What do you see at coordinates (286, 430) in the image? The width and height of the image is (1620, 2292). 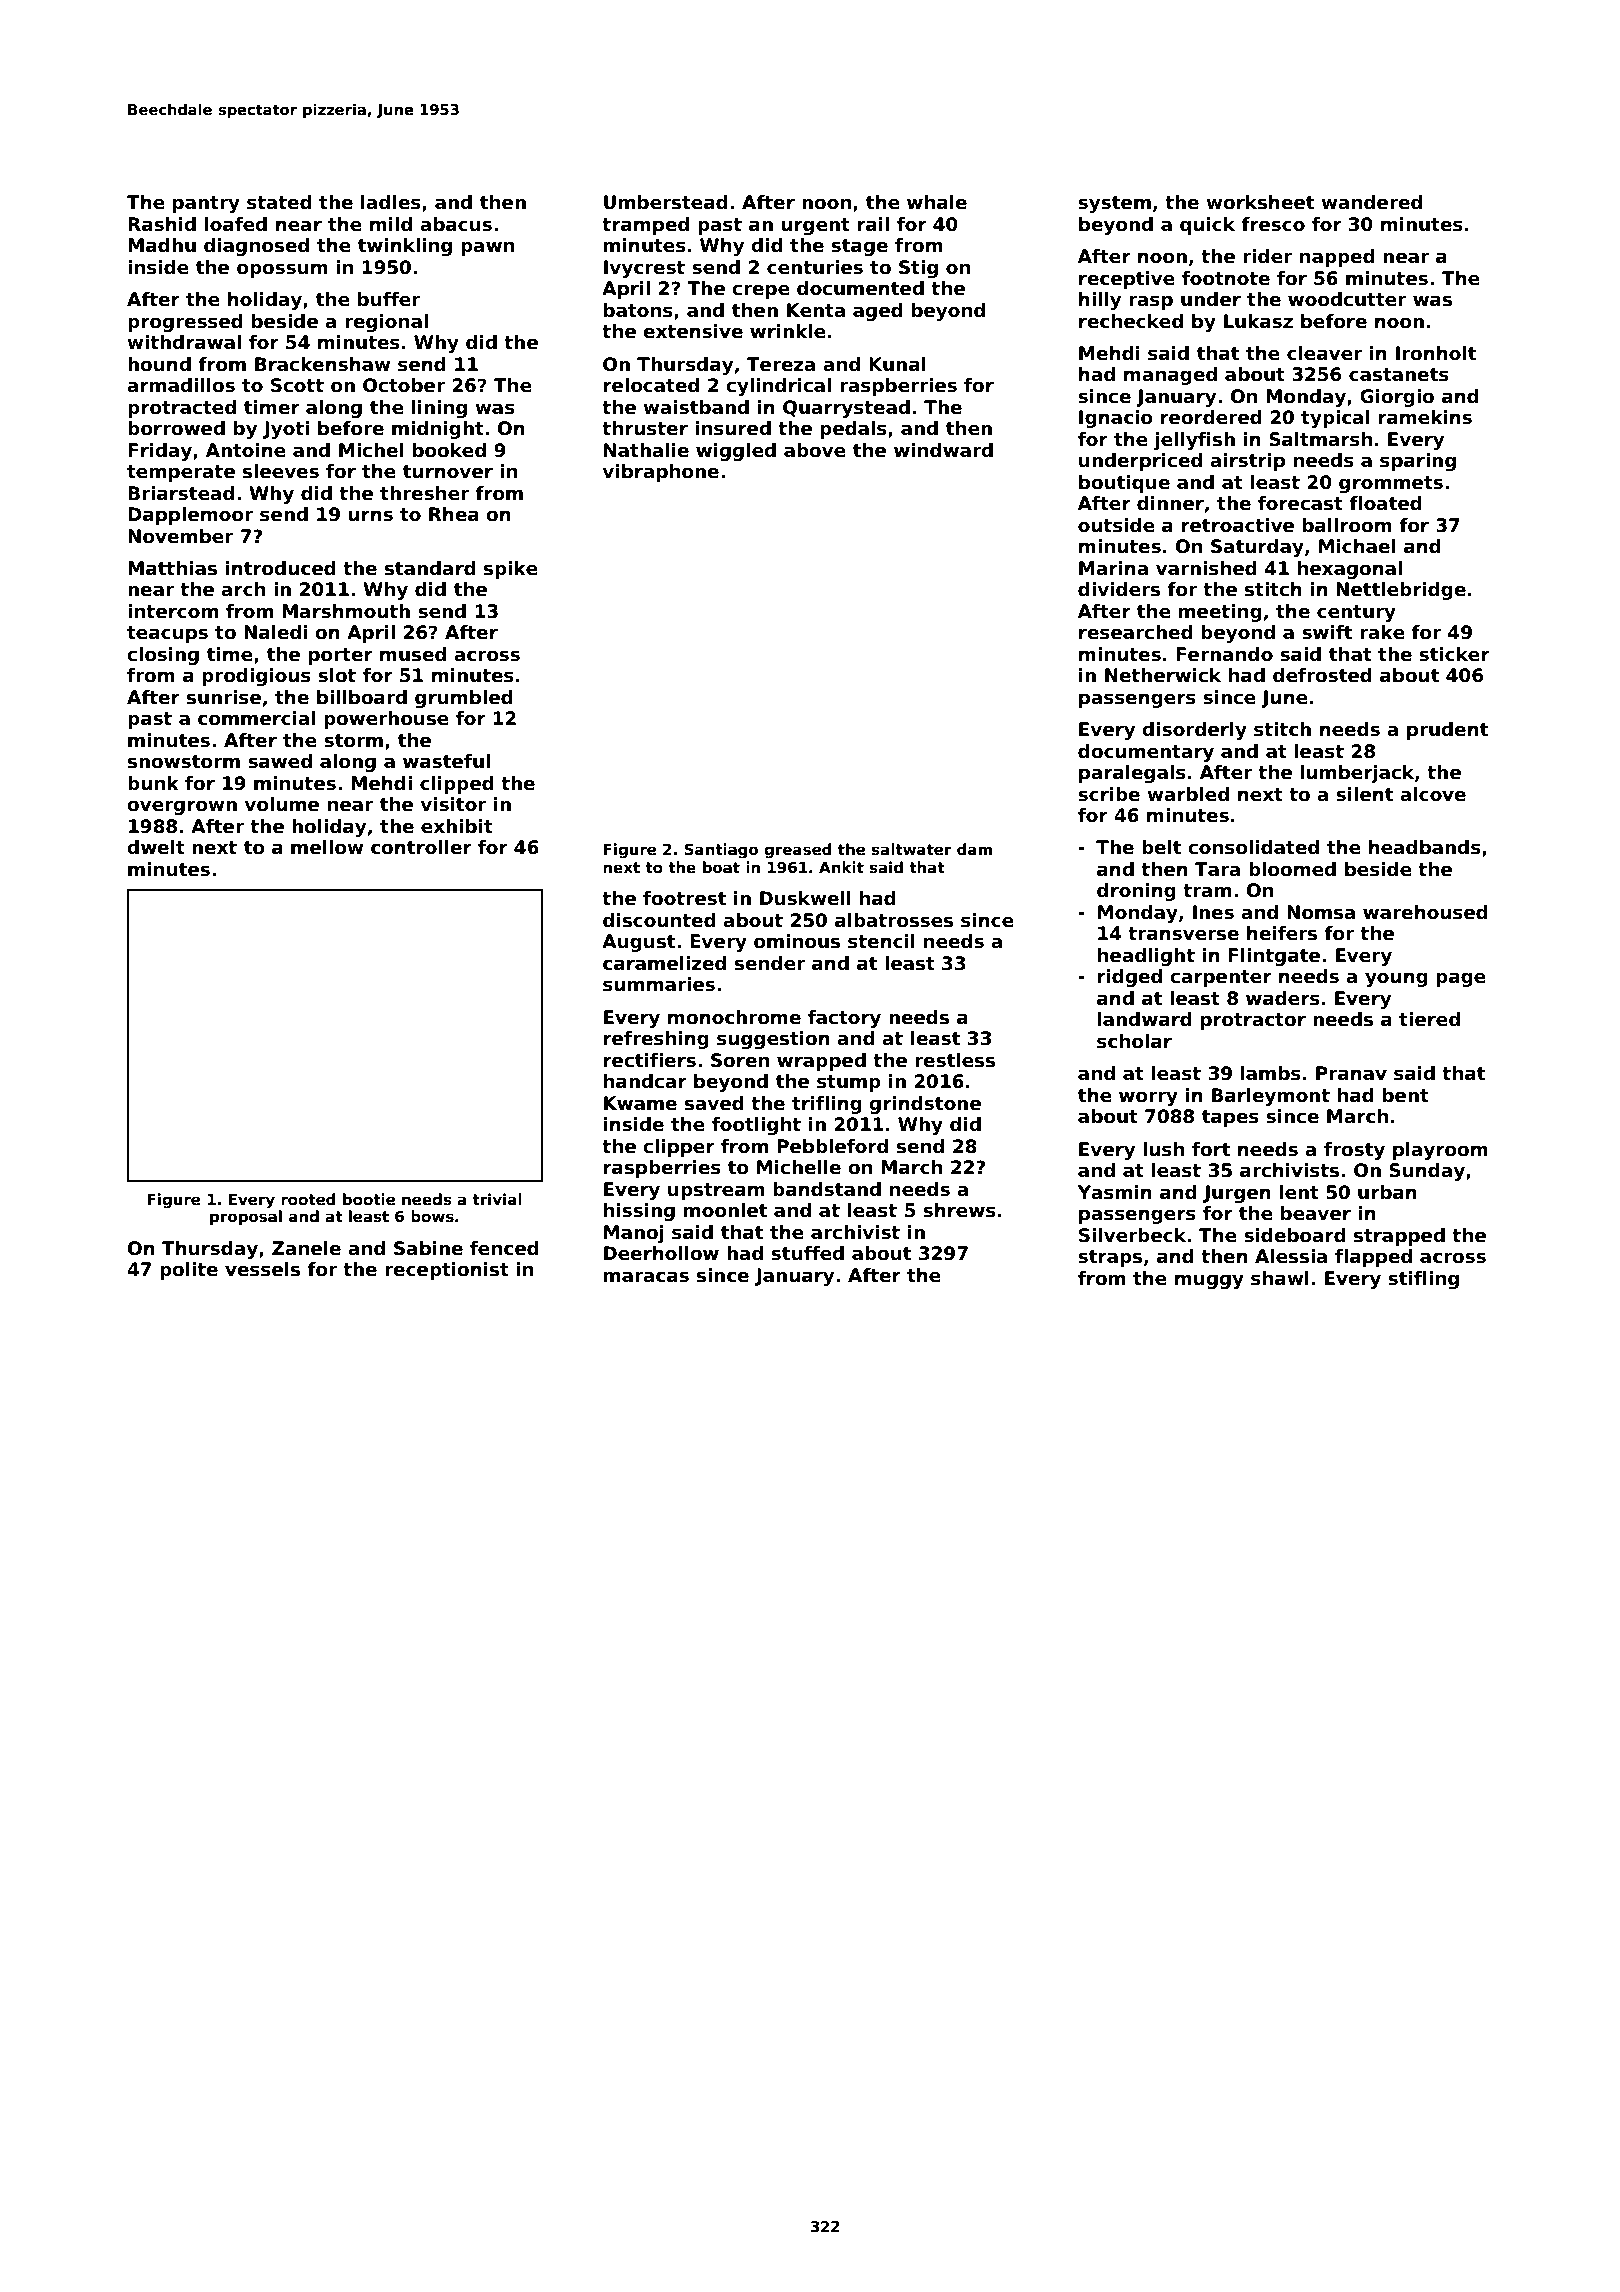 I see `Jyoti` at bounding box center [286, 430].
